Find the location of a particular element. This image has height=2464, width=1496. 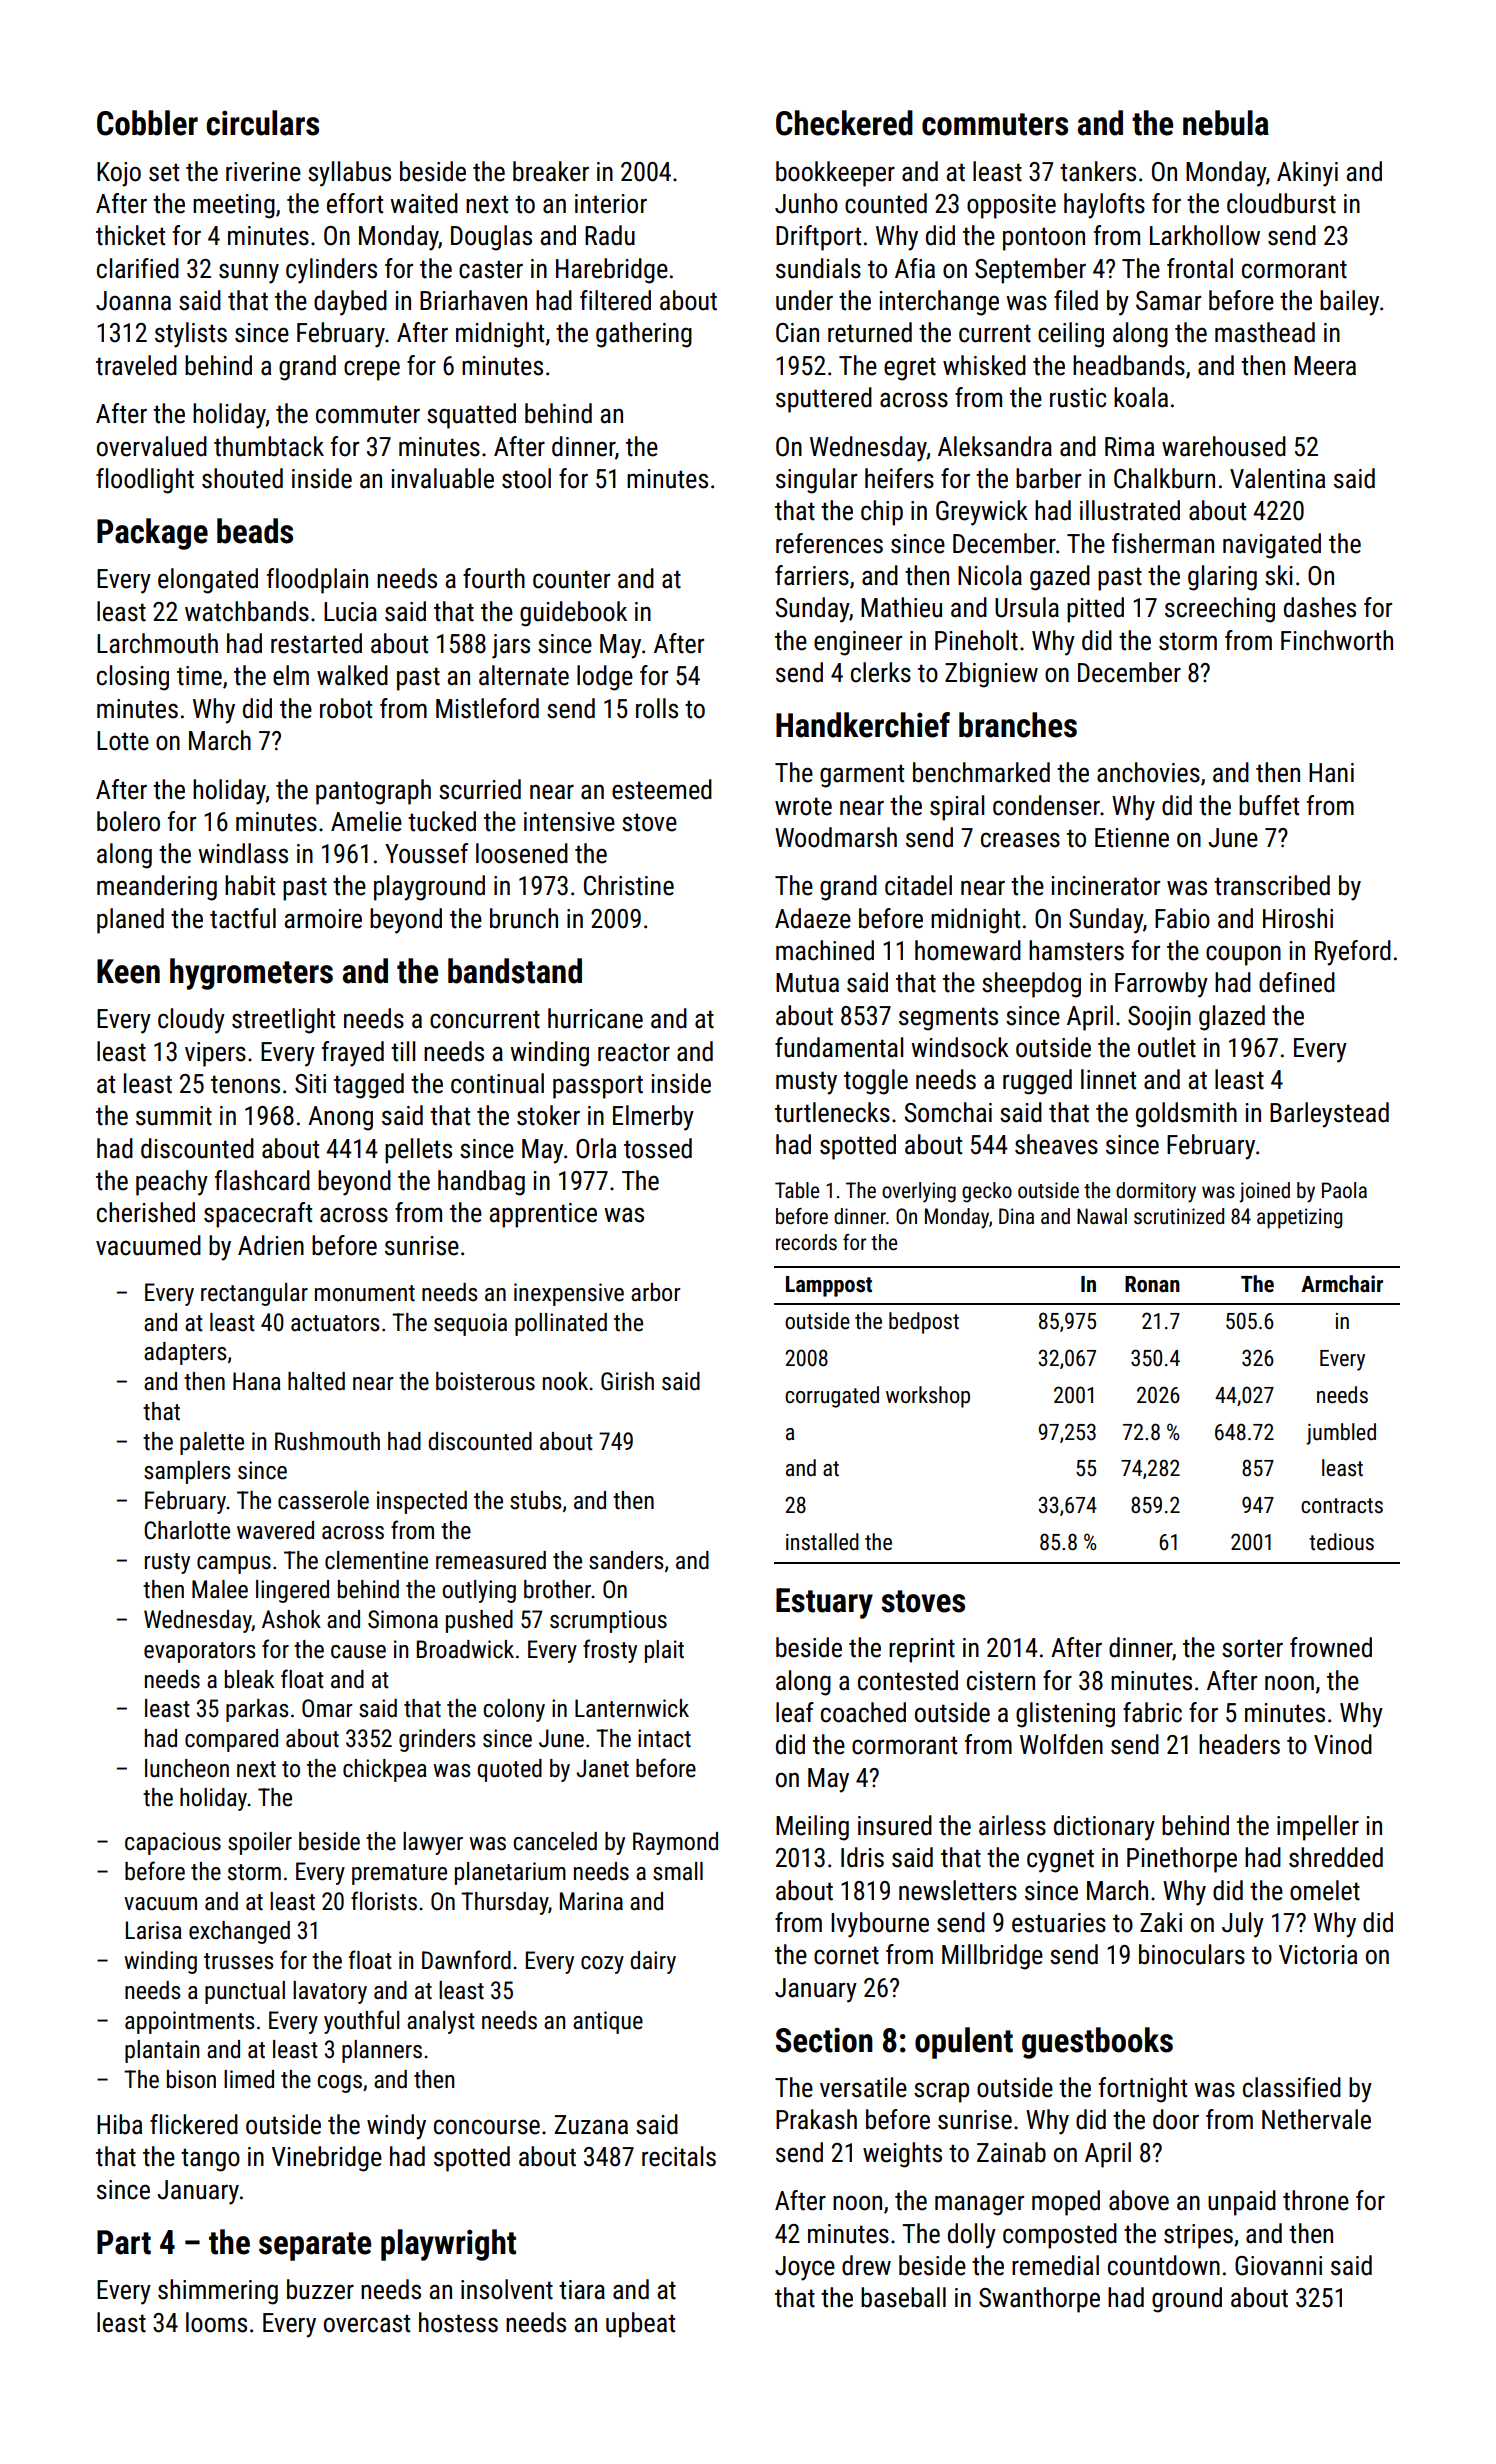

fundamental is located at coordinates (839, 1047).
